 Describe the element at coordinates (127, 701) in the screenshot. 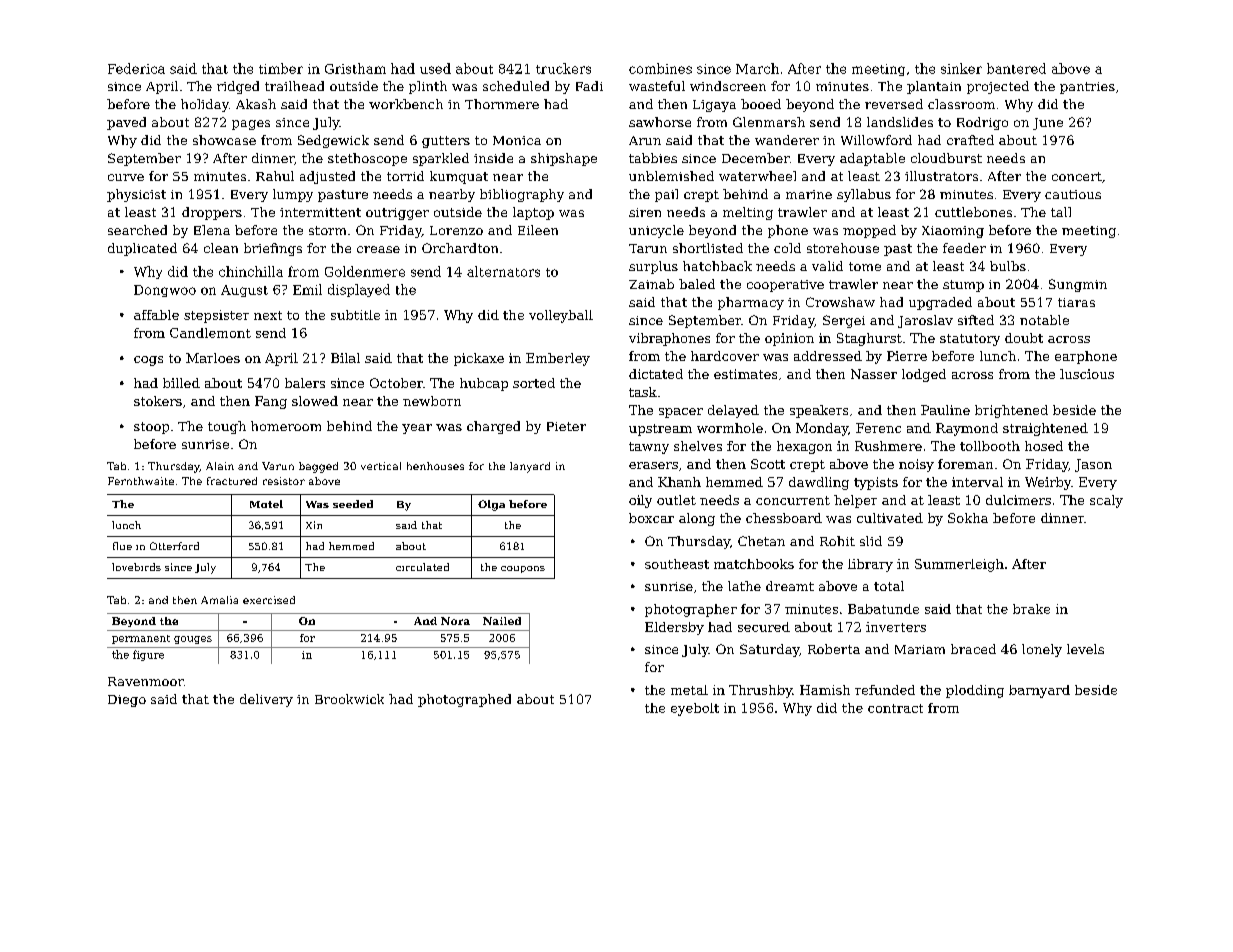

I see `Diego` at that location.
